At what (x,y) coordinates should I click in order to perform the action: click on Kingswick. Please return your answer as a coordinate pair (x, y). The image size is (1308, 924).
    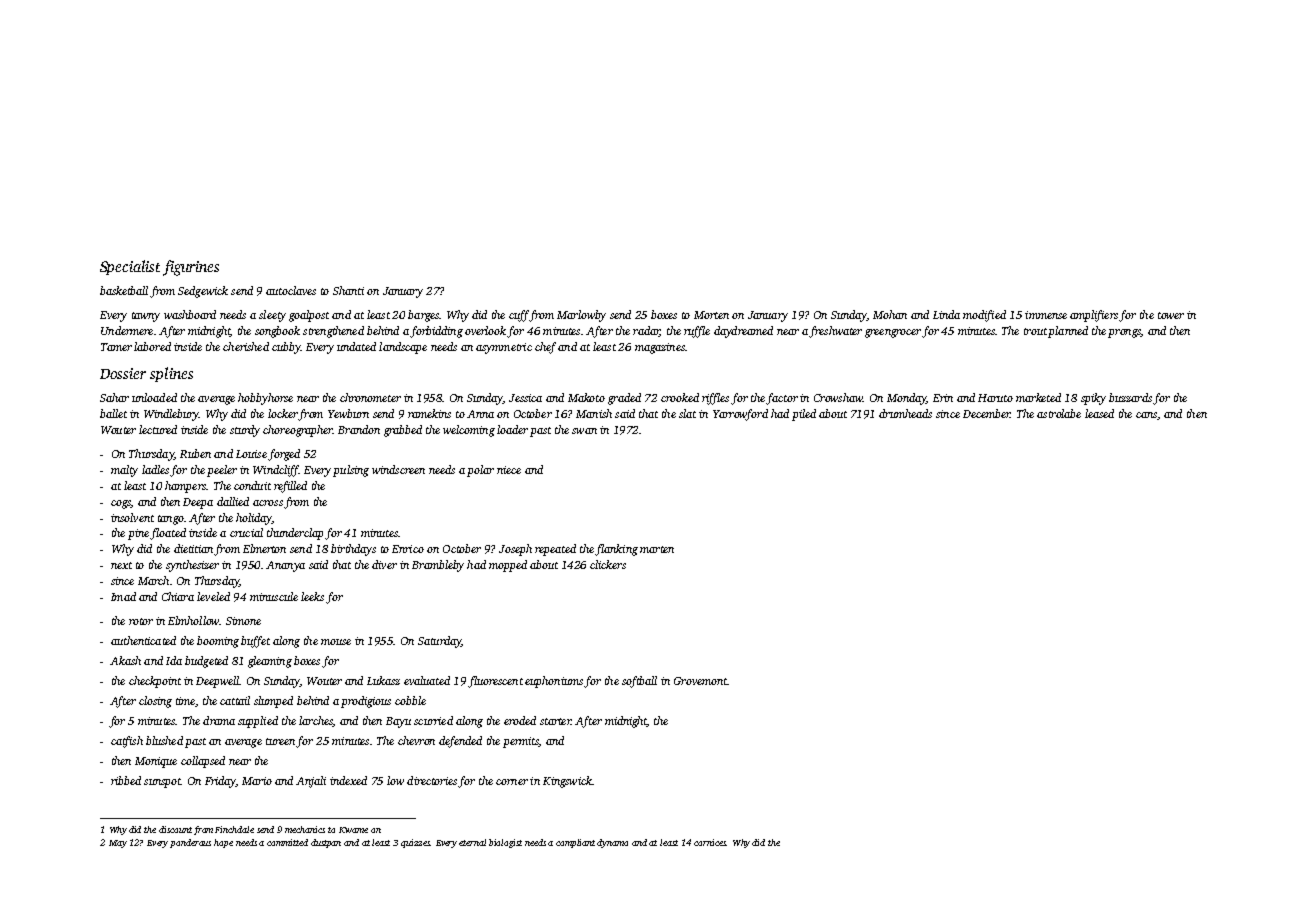
    Looking at the image, I should click on (567, 782).
